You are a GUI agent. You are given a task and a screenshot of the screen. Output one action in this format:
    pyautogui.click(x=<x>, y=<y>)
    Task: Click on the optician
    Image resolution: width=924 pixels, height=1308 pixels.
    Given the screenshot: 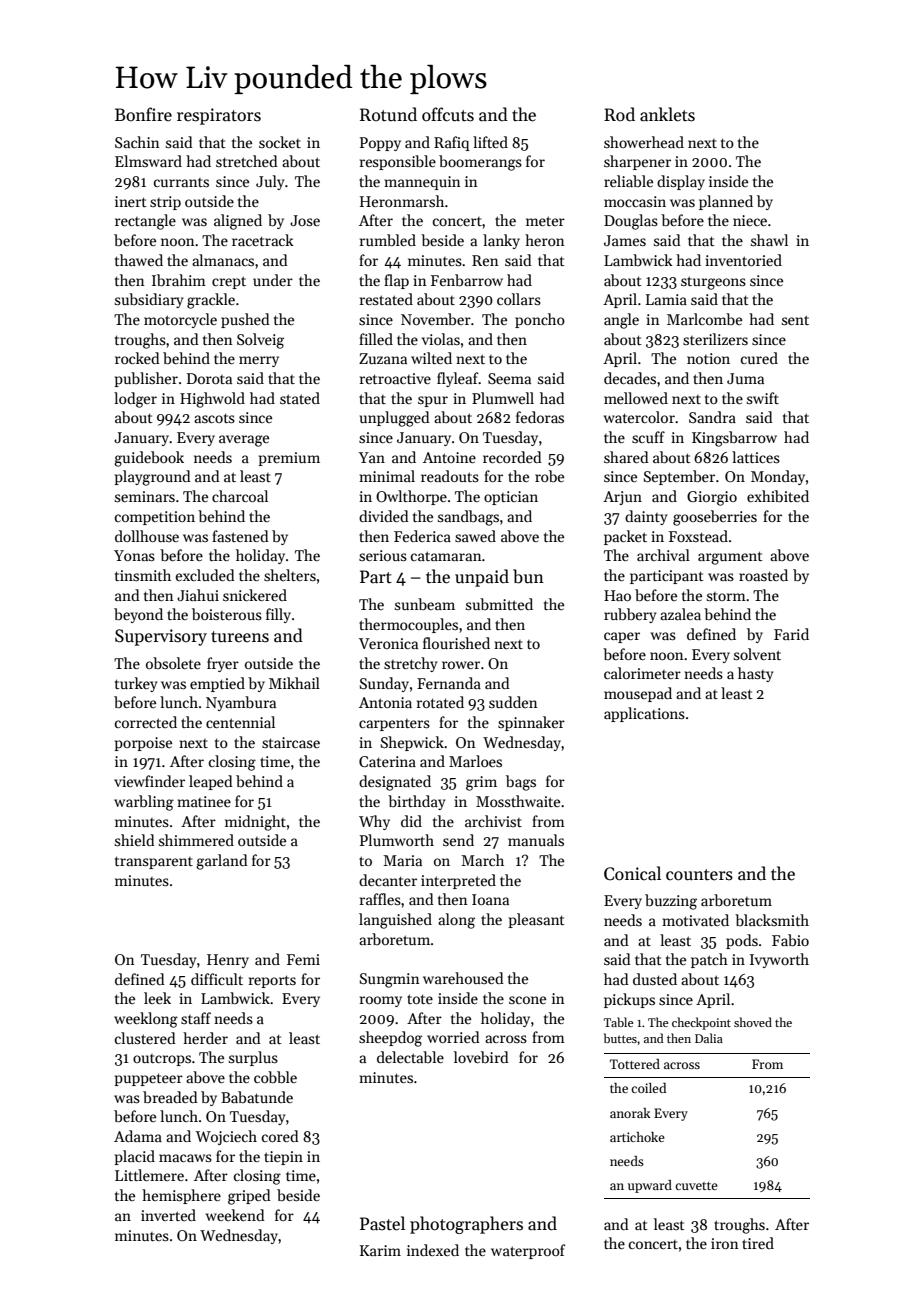 What is the action you would take?
    pyautogui.click(x=511, y=498)
